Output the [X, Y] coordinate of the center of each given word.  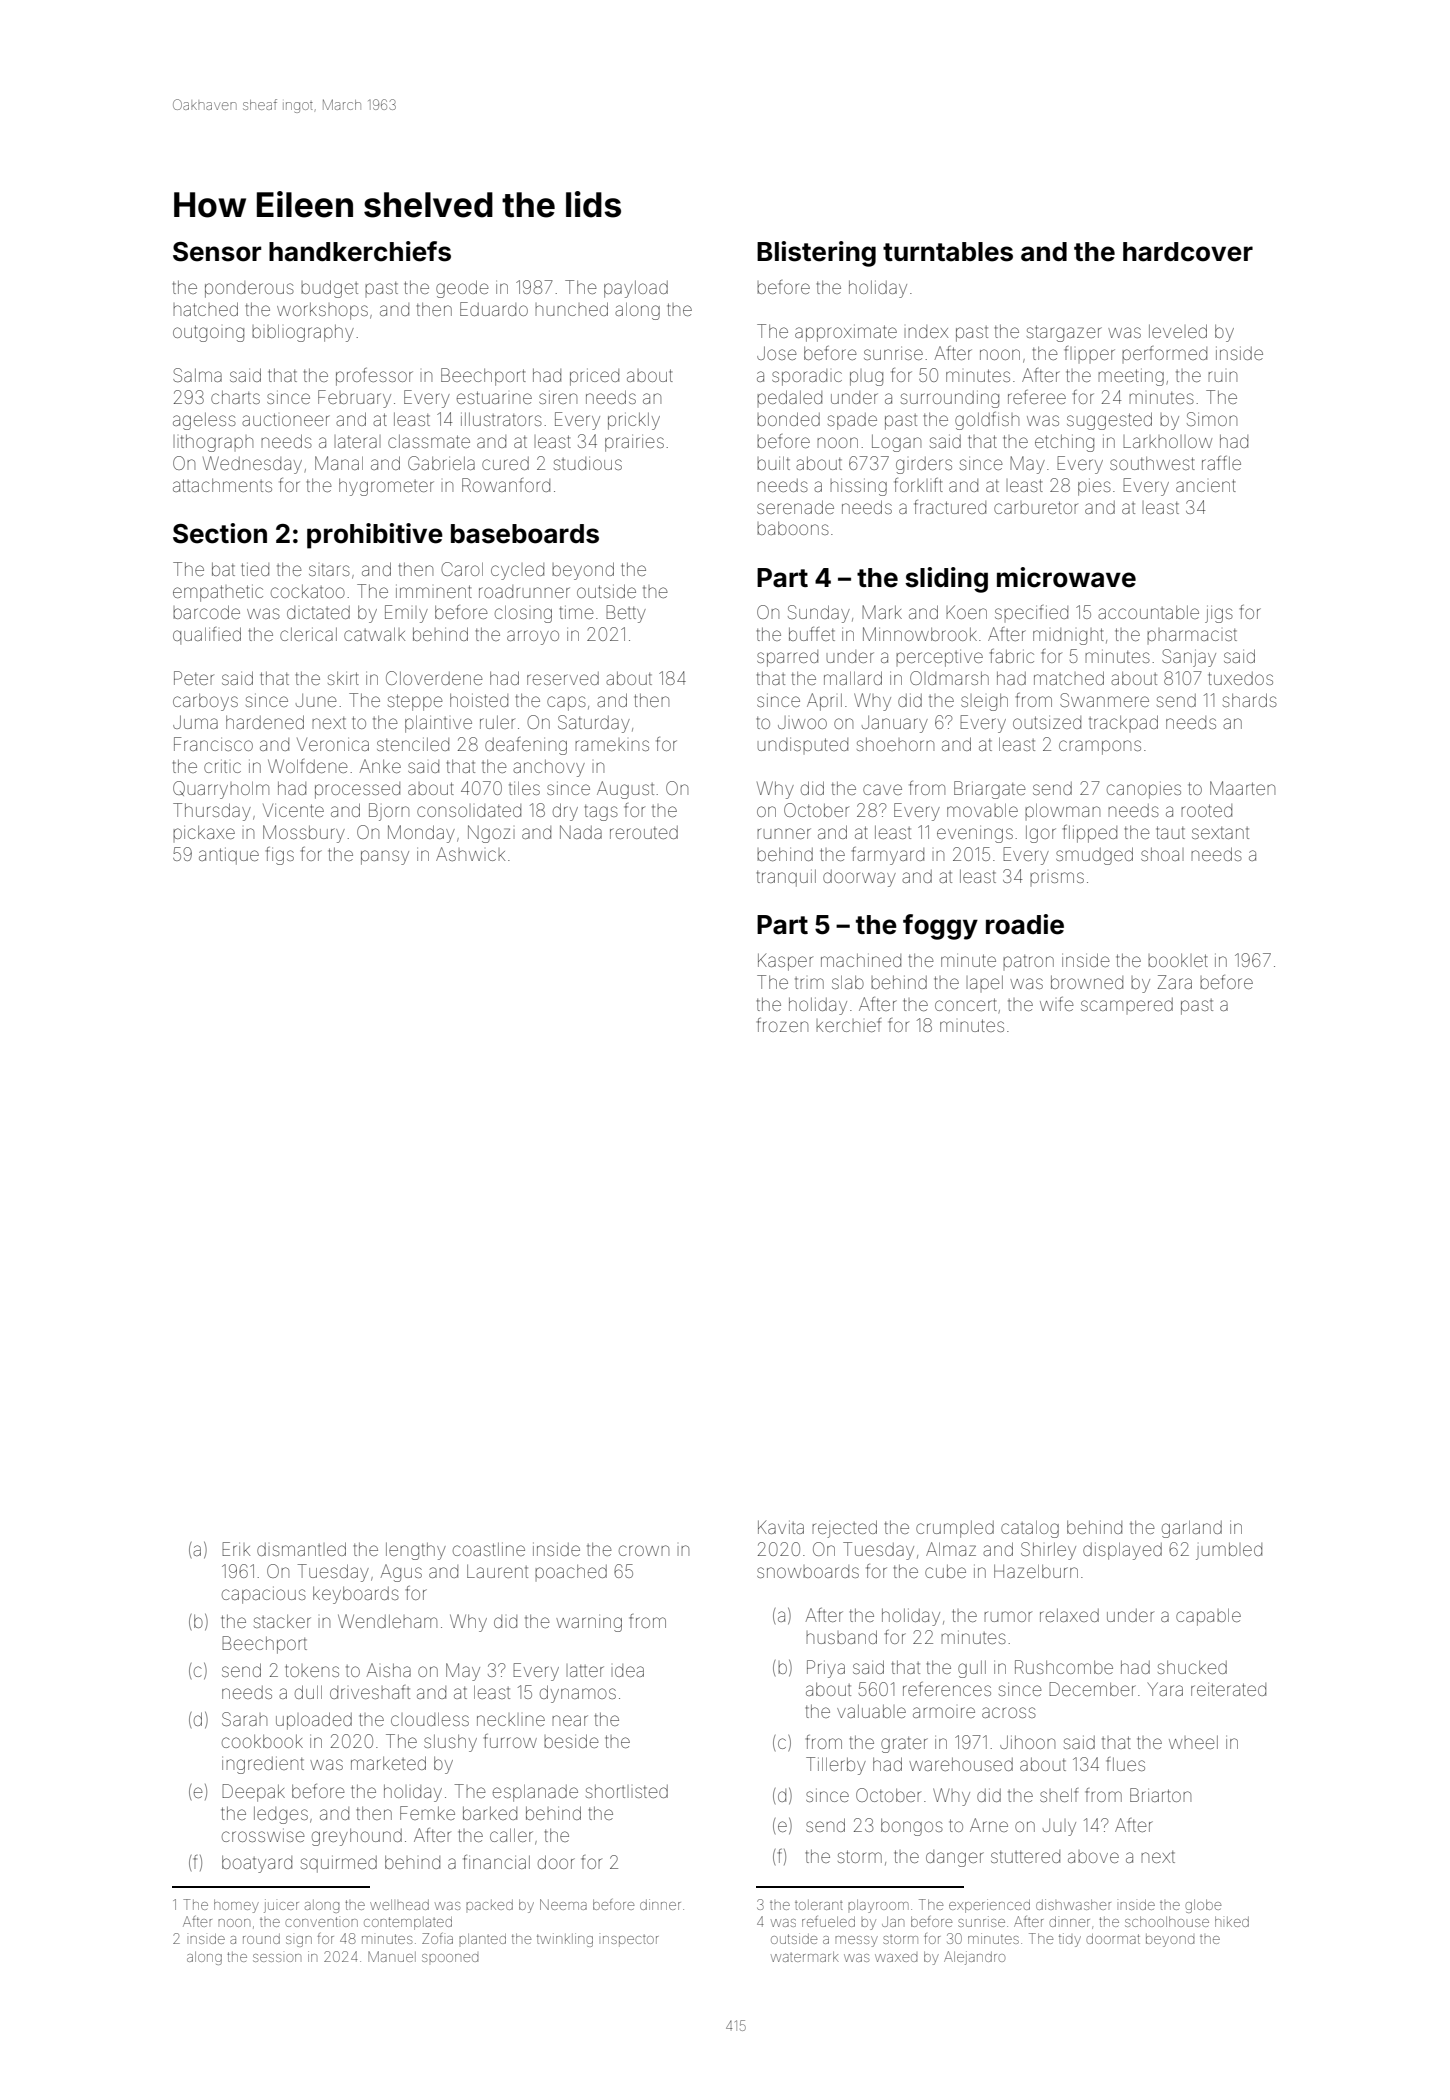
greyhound [357, 1837]
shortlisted [627, 1791]
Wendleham [387, 1621]
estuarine [494, 397]
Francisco [213, 744]
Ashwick [470, 854]
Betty [626, 614]
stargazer [1064, 333]
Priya [826, 1669]
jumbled [1229, 1551]
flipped [1090, 834]
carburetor [1036, 507]
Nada [581, 832]
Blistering [816, 254]
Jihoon [1027, 1742]
